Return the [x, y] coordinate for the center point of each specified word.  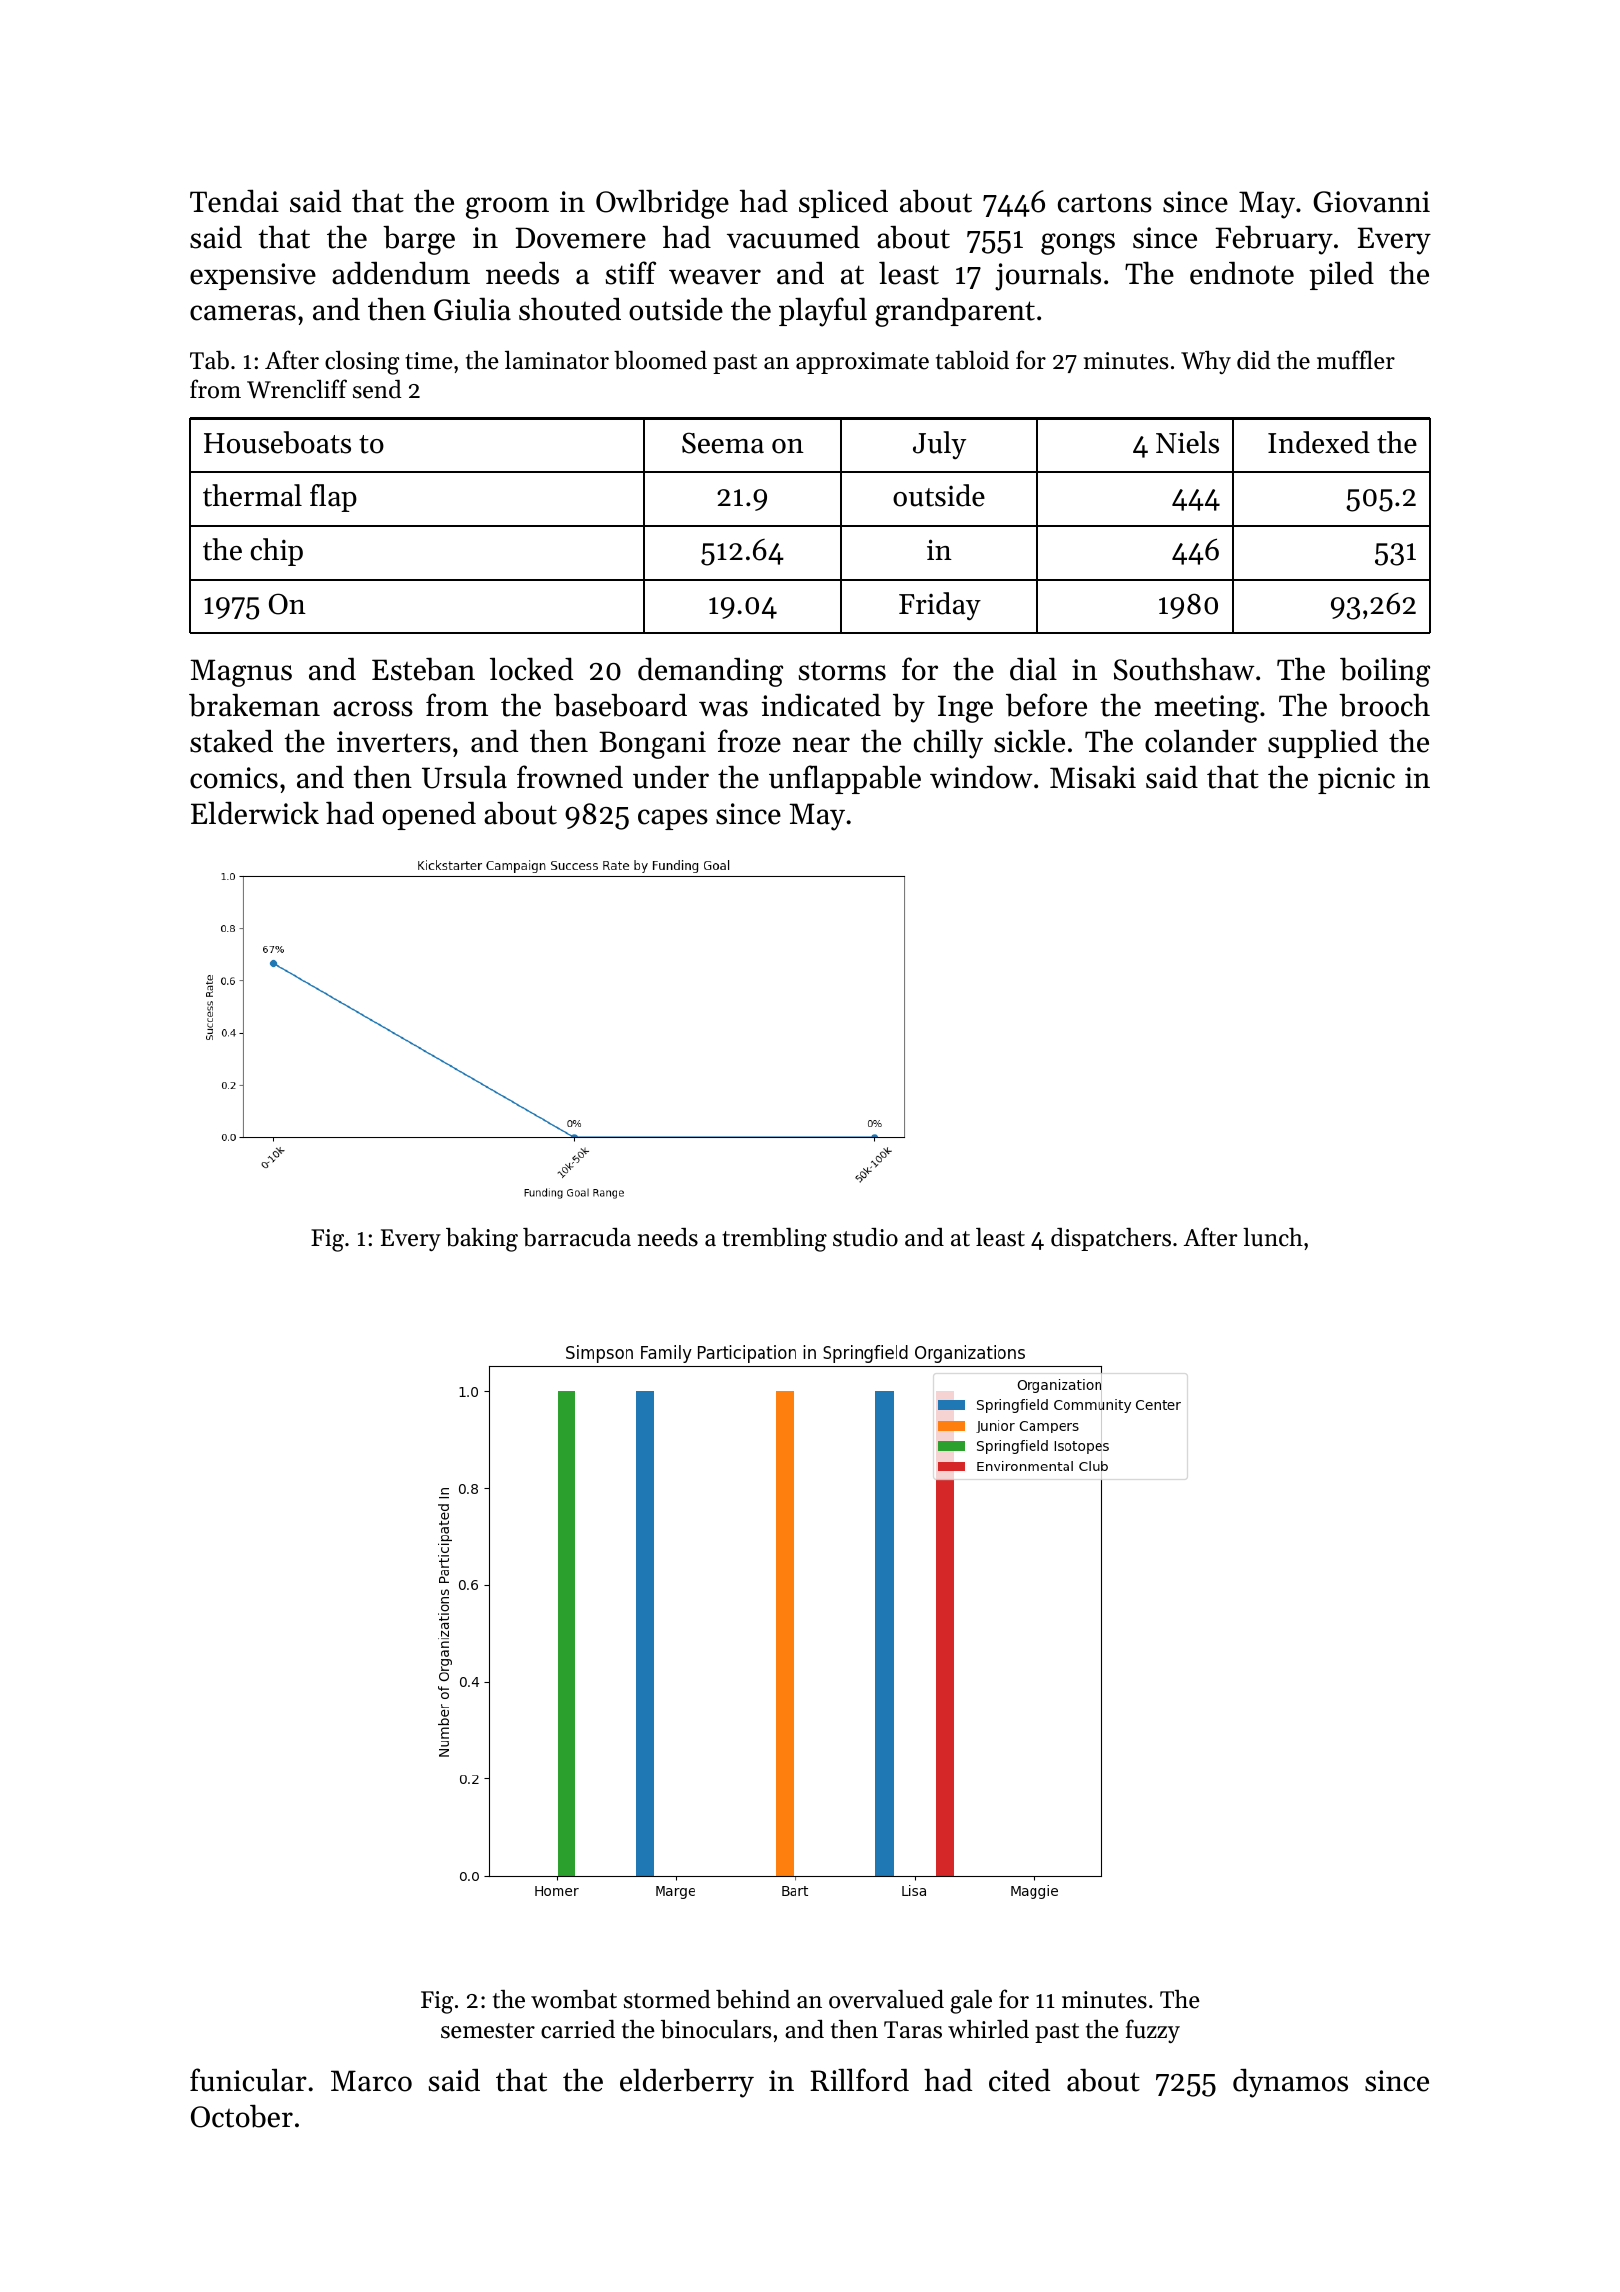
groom [507, 208]
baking [482, 1240]
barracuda [577, 1237]
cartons [1105, 203]
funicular [248, 2080]
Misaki [1093, 777]
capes [673, 819]
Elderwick [255, 813]
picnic [1356, 780]
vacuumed [793, 237]
